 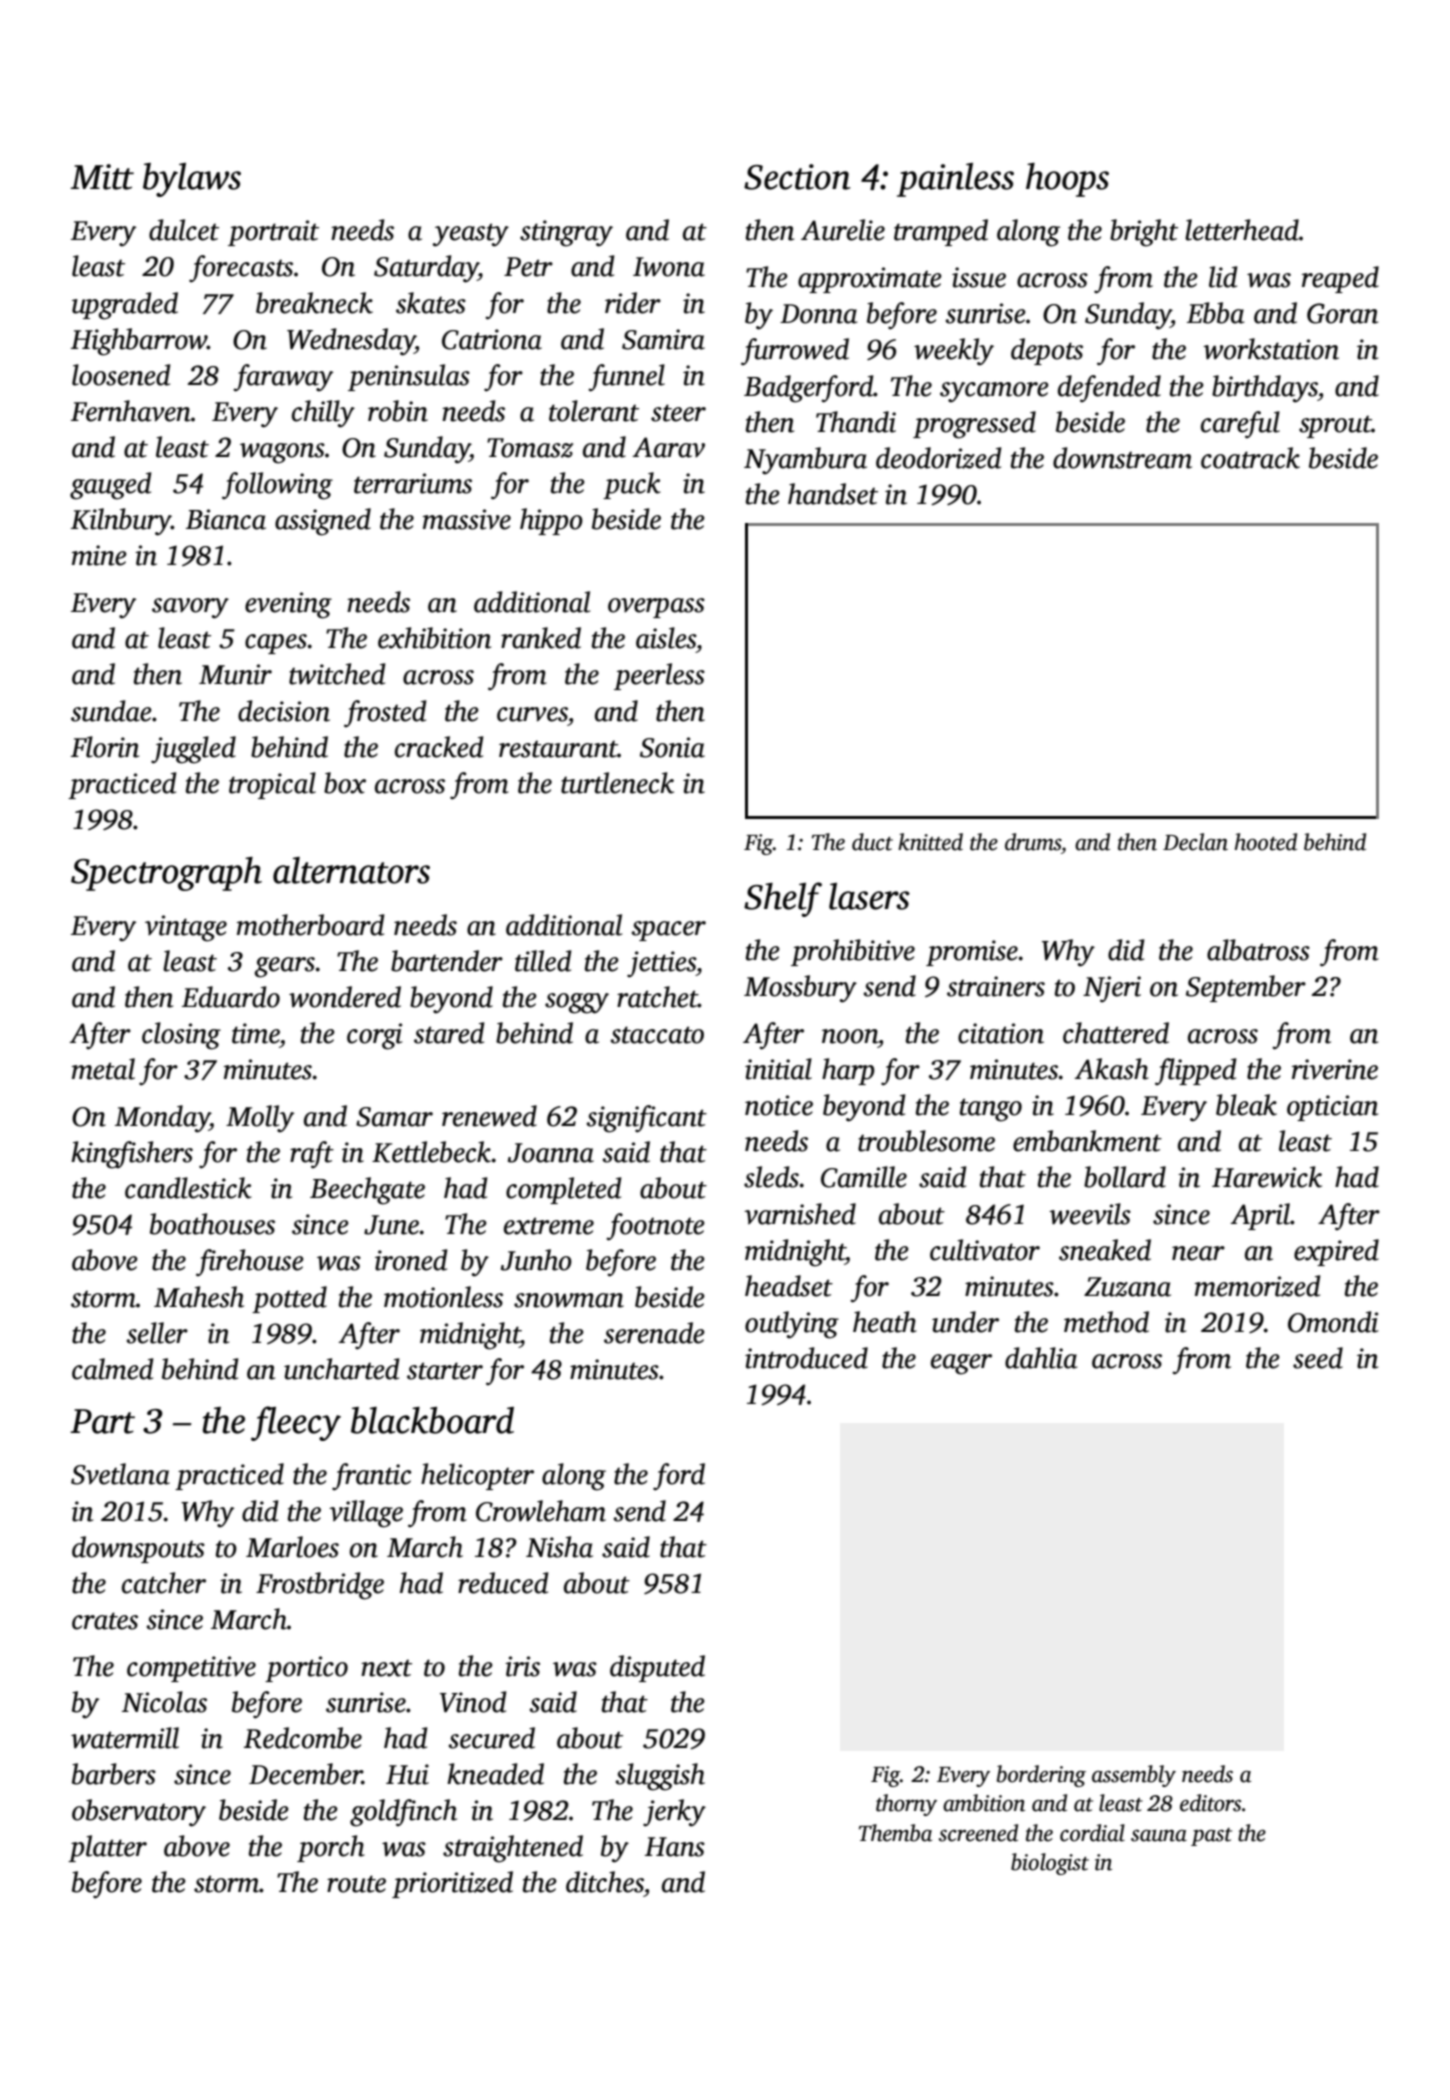 I want to click on frantic, so click(x=371, y=1477).
